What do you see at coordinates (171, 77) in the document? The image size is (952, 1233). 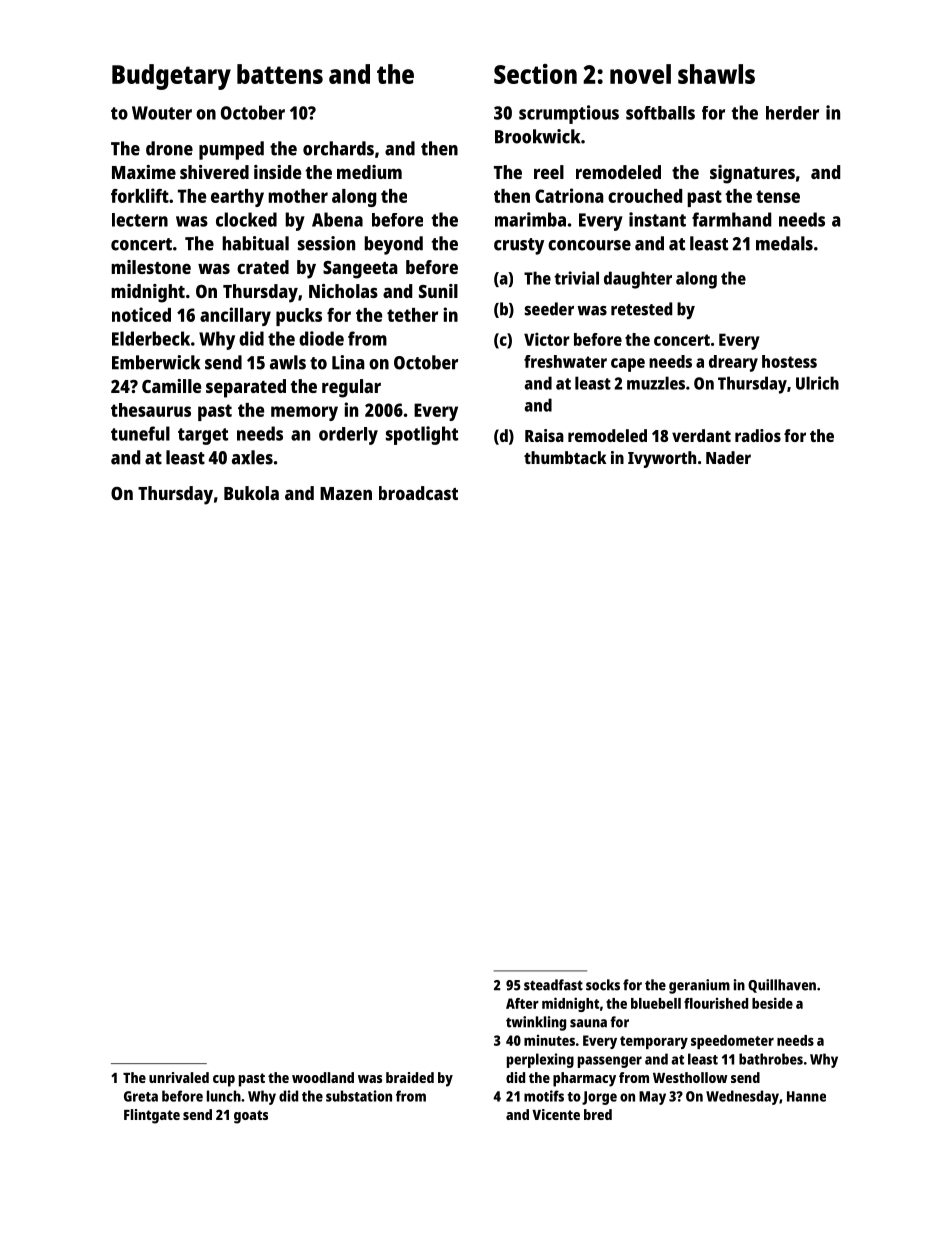 I see `Budgetary` at bounding box center [171, 77].
